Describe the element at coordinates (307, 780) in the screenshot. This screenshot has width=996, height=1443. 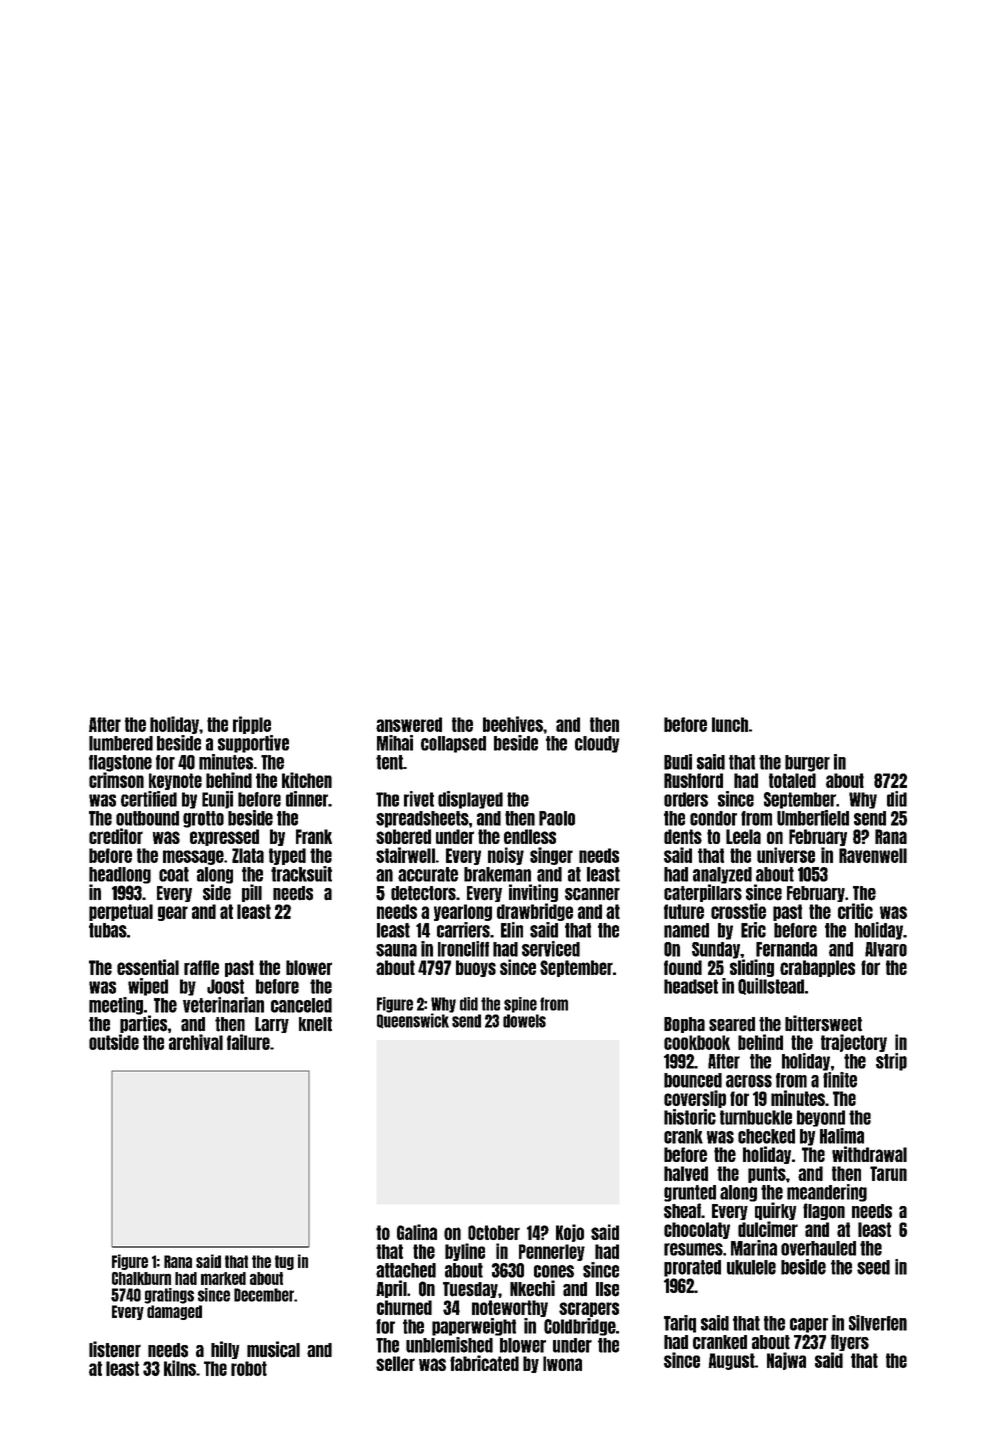
I see `kitchen` at that location.
